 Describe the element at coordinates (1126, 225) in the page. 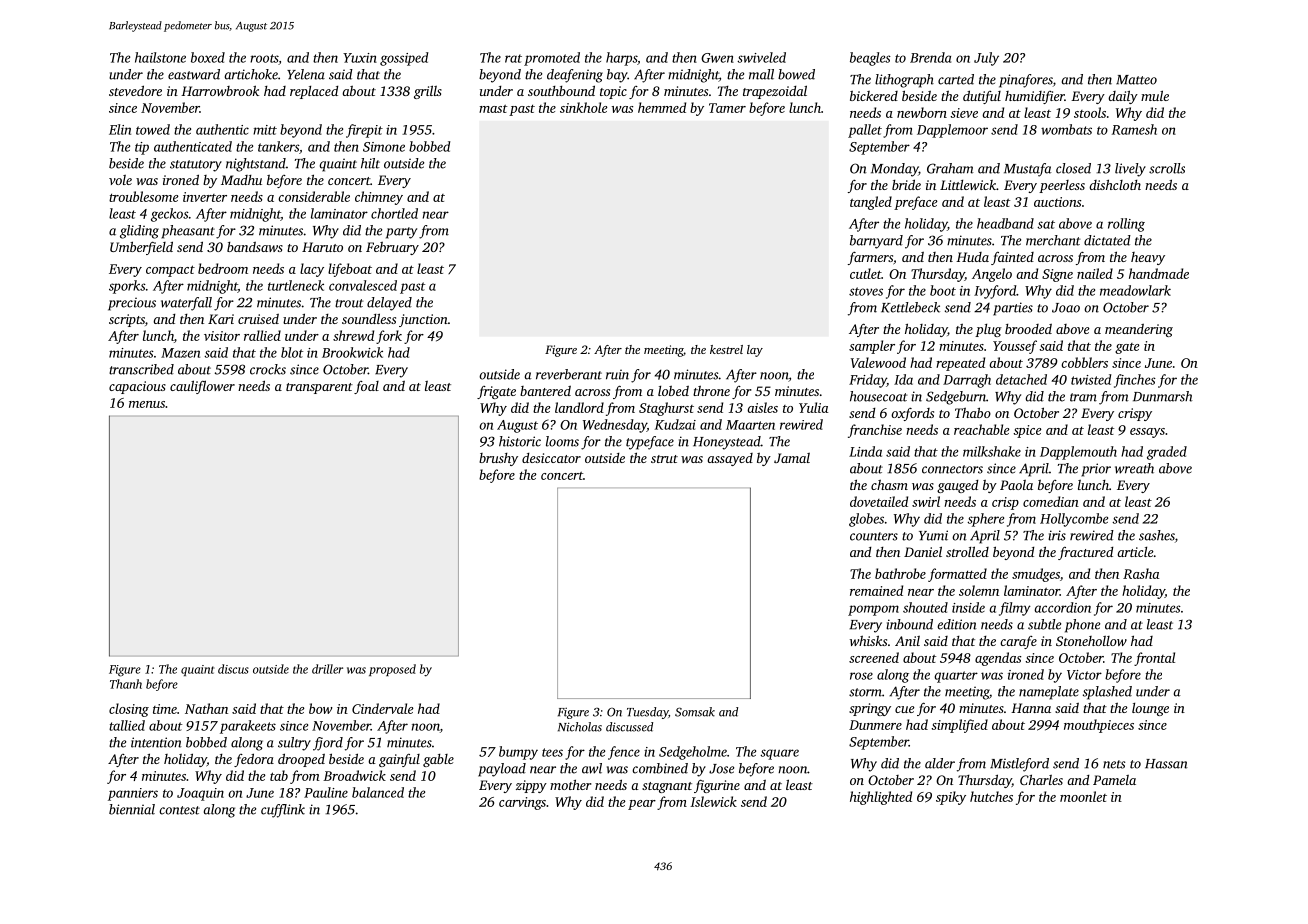

I see `rolling` at that location.
